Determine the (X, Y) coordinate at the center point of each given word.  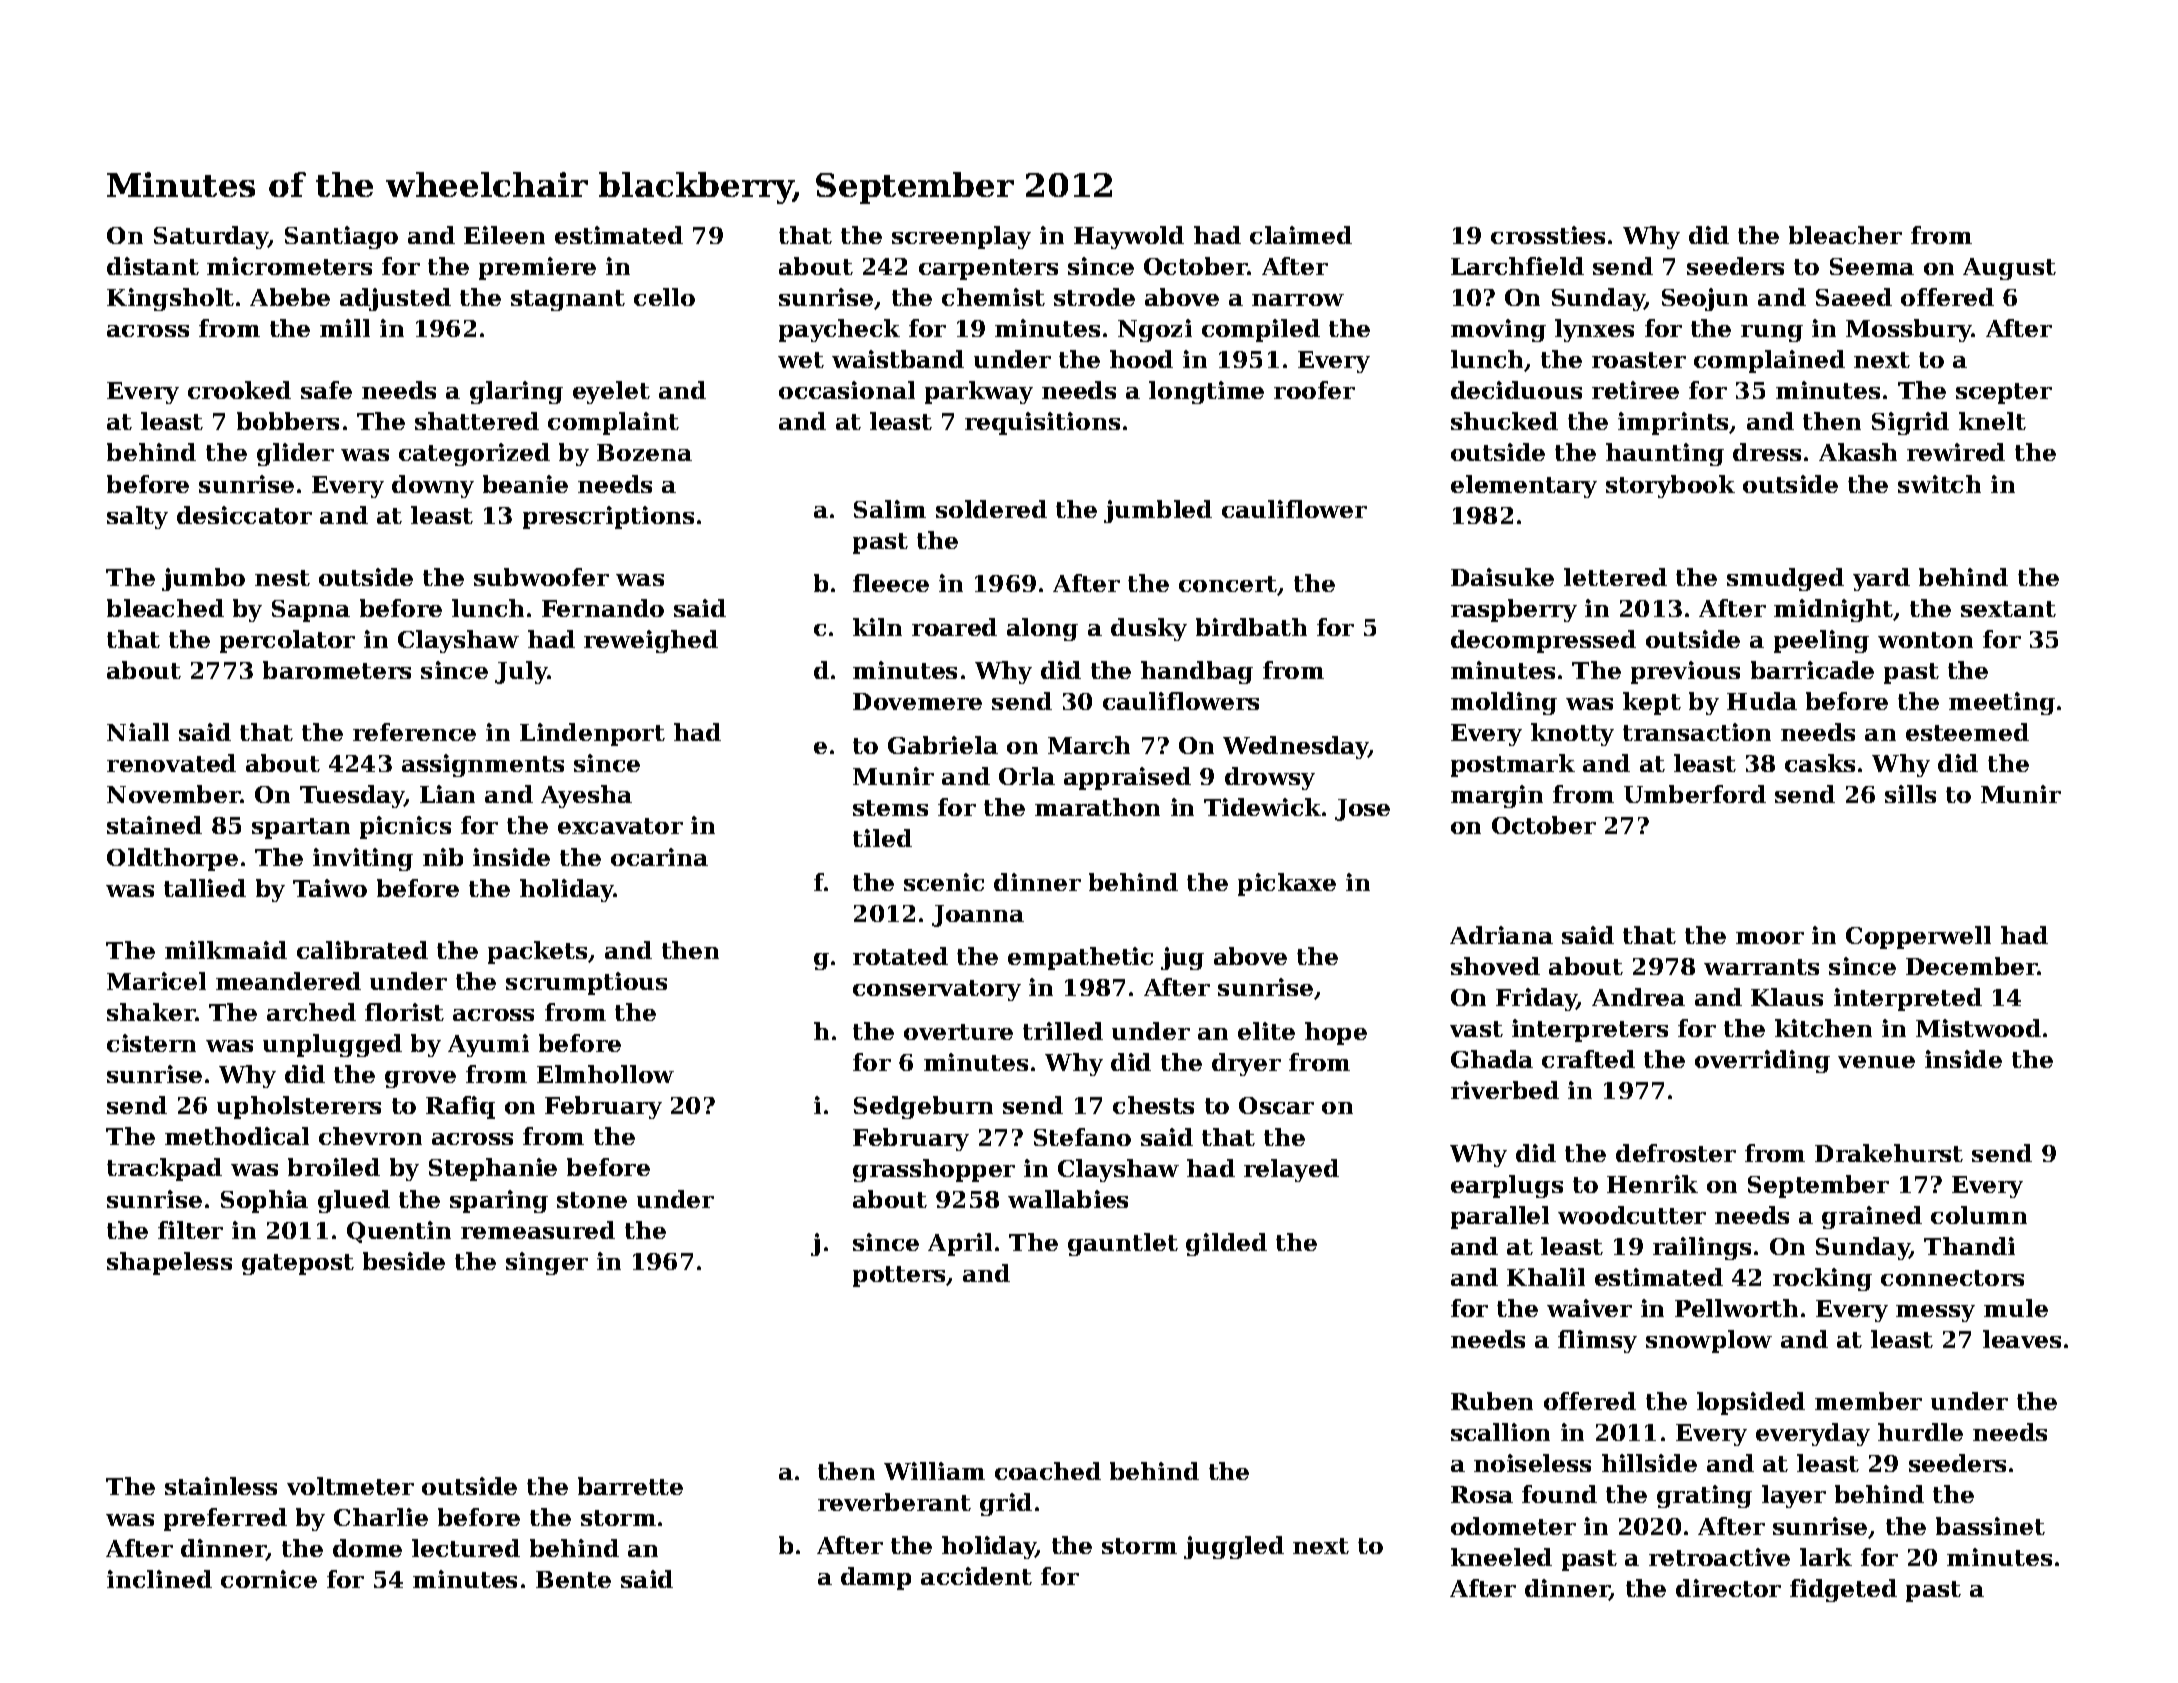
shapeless (169, 1263)
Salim (890, 509)
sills (1910, 794)
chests (1153, 1105)
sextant (2008, 609)
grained (1872, 1217)
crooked (239, 390)
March (1089, 745)
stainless (221, 1486)
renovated (171, 763)
